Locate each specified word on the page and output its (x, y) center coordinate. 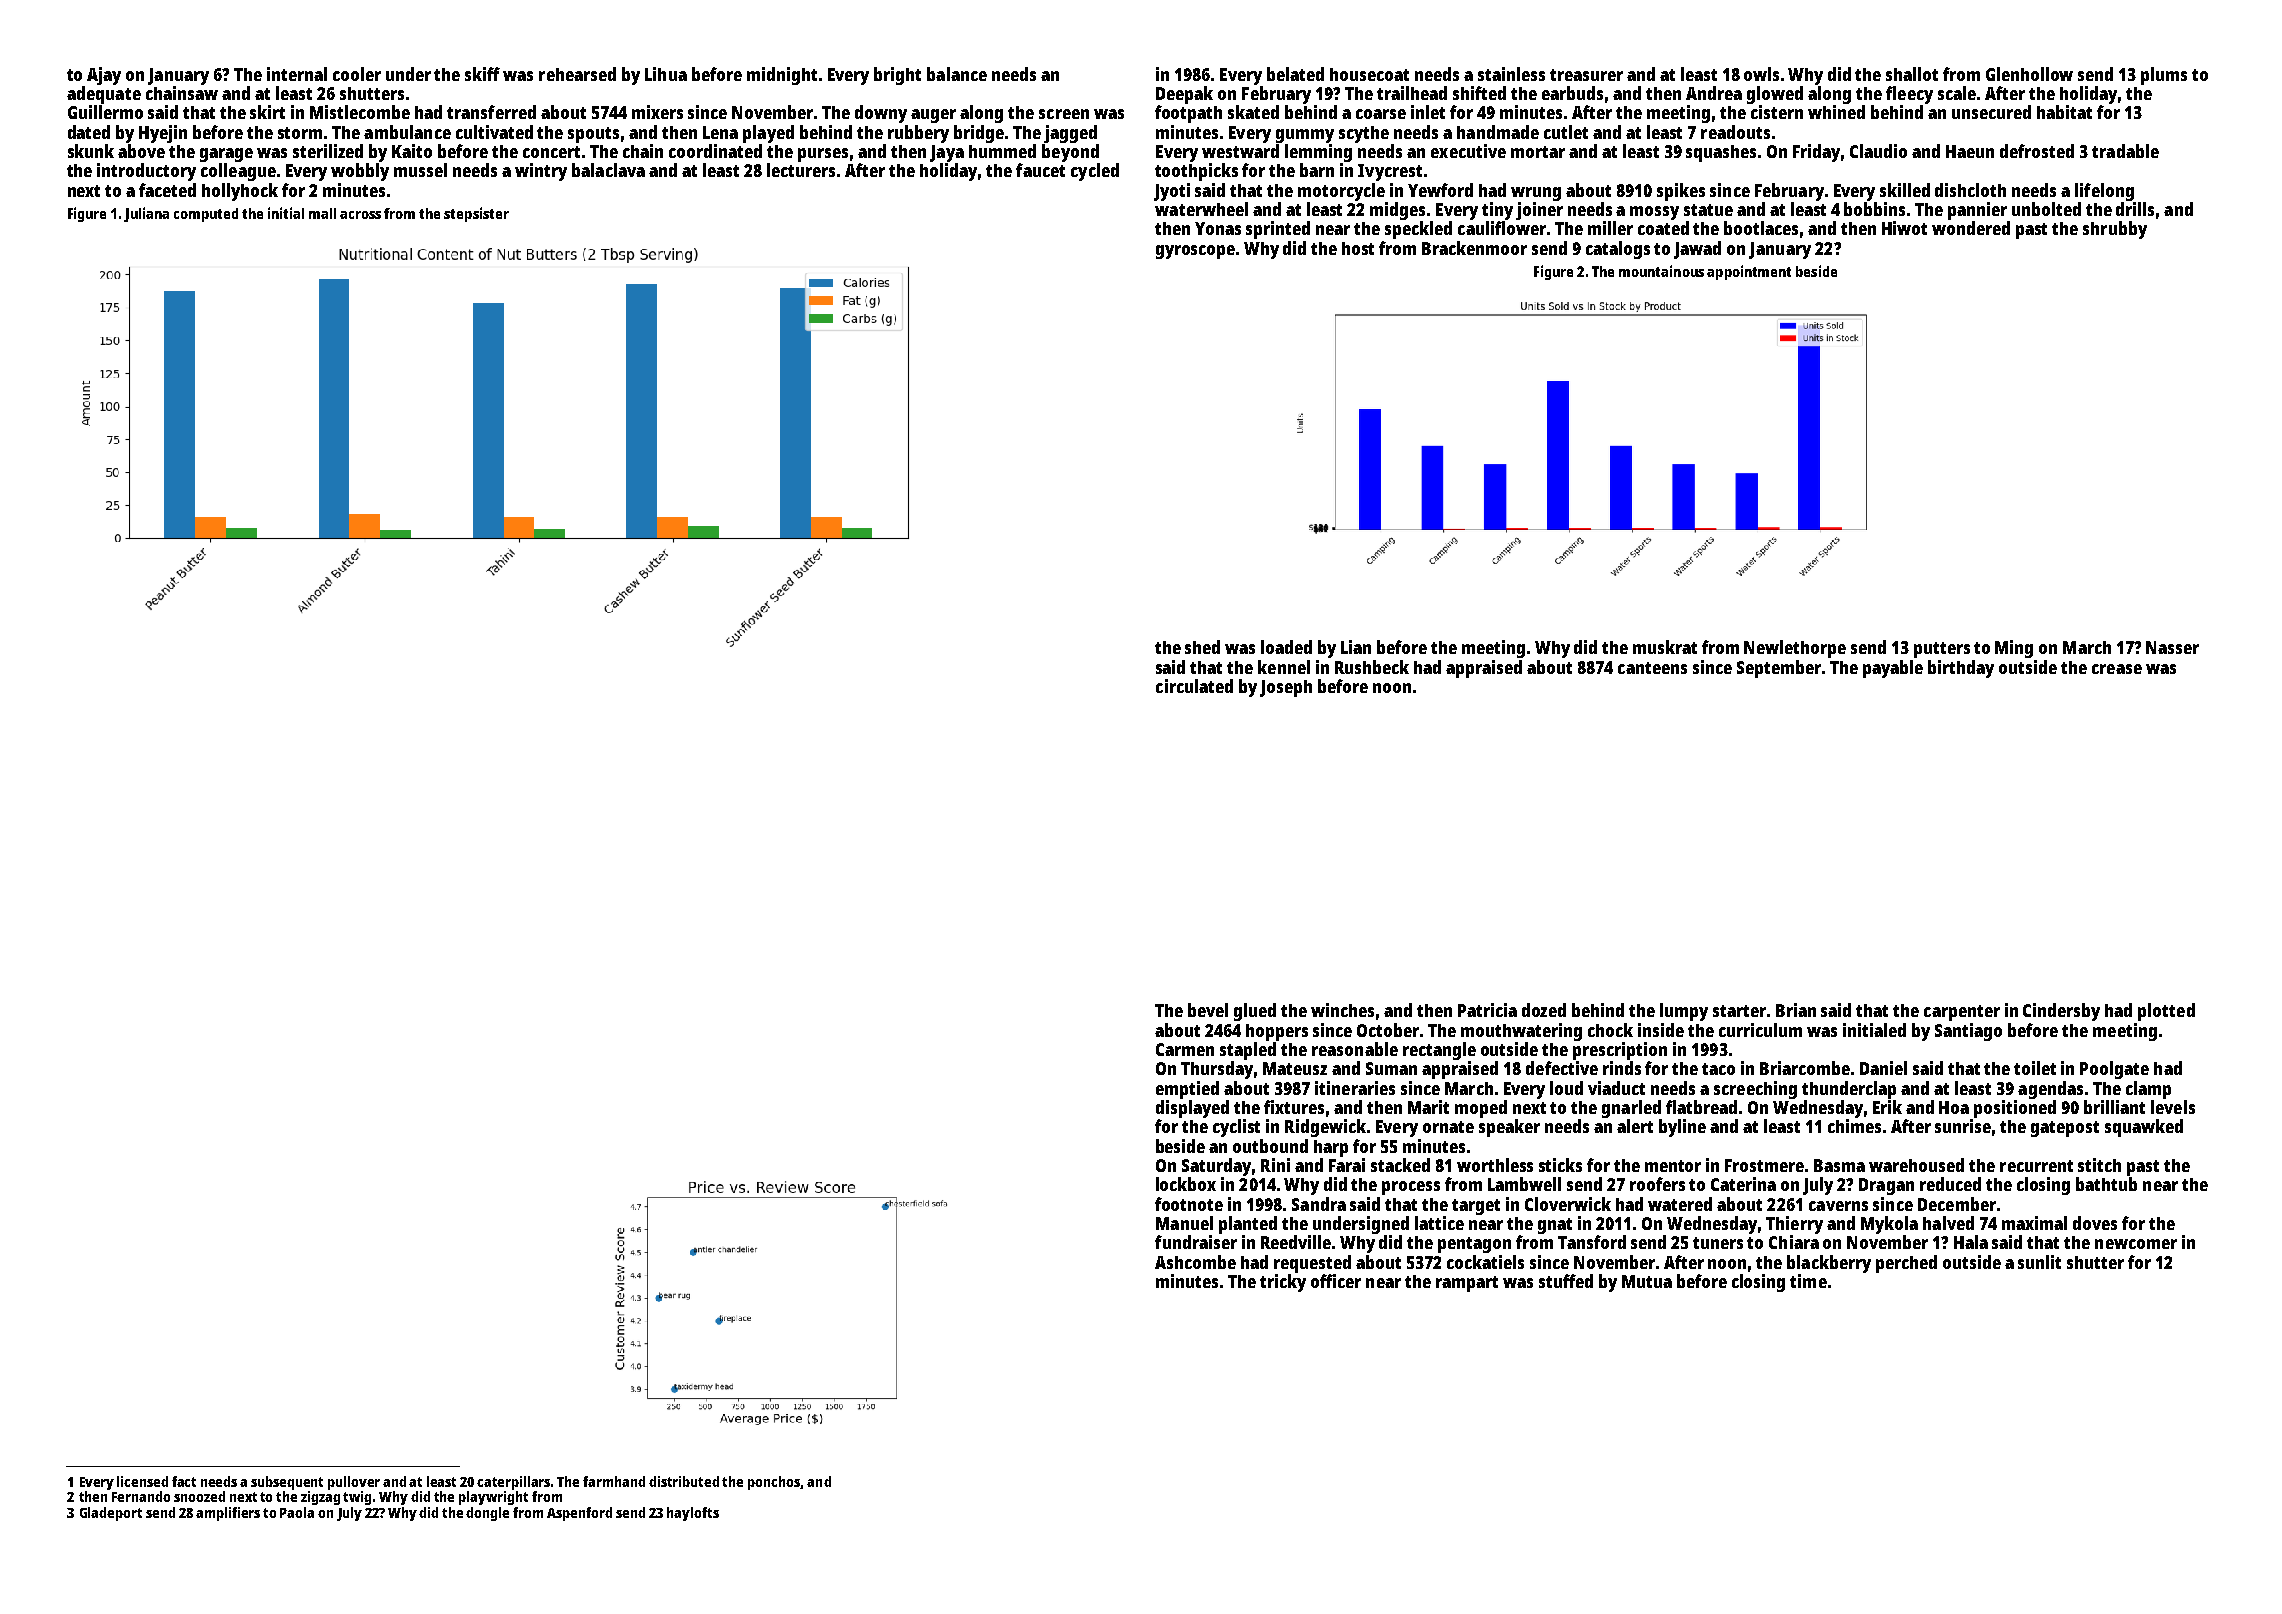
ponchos (774, 1483)
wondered (1971, 228)
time (1808, 1281)
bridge (979, 134)
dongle (487, 1514)
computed (206, 215)
